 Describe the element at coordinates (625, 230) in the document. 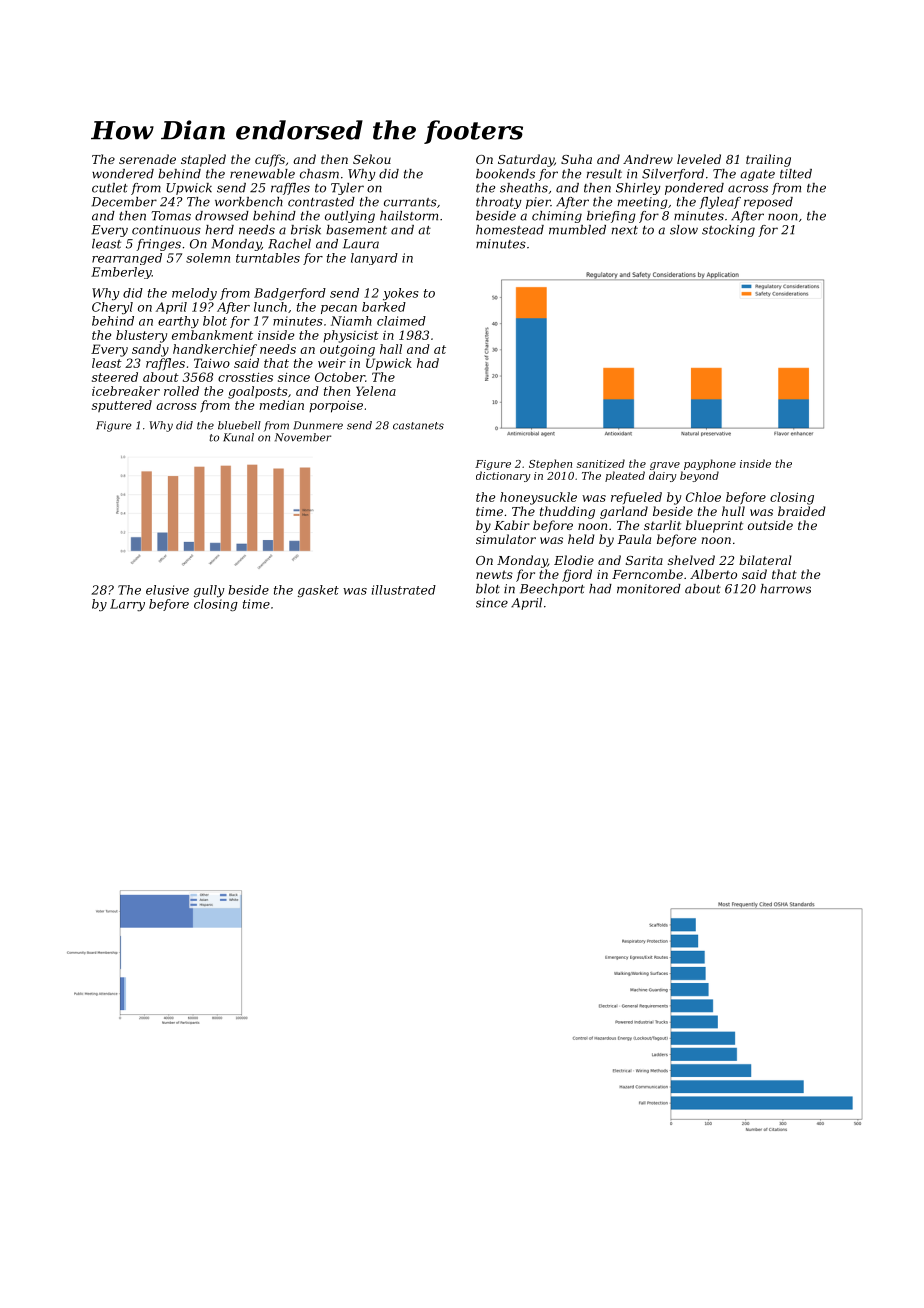

I see `next` at that location.
